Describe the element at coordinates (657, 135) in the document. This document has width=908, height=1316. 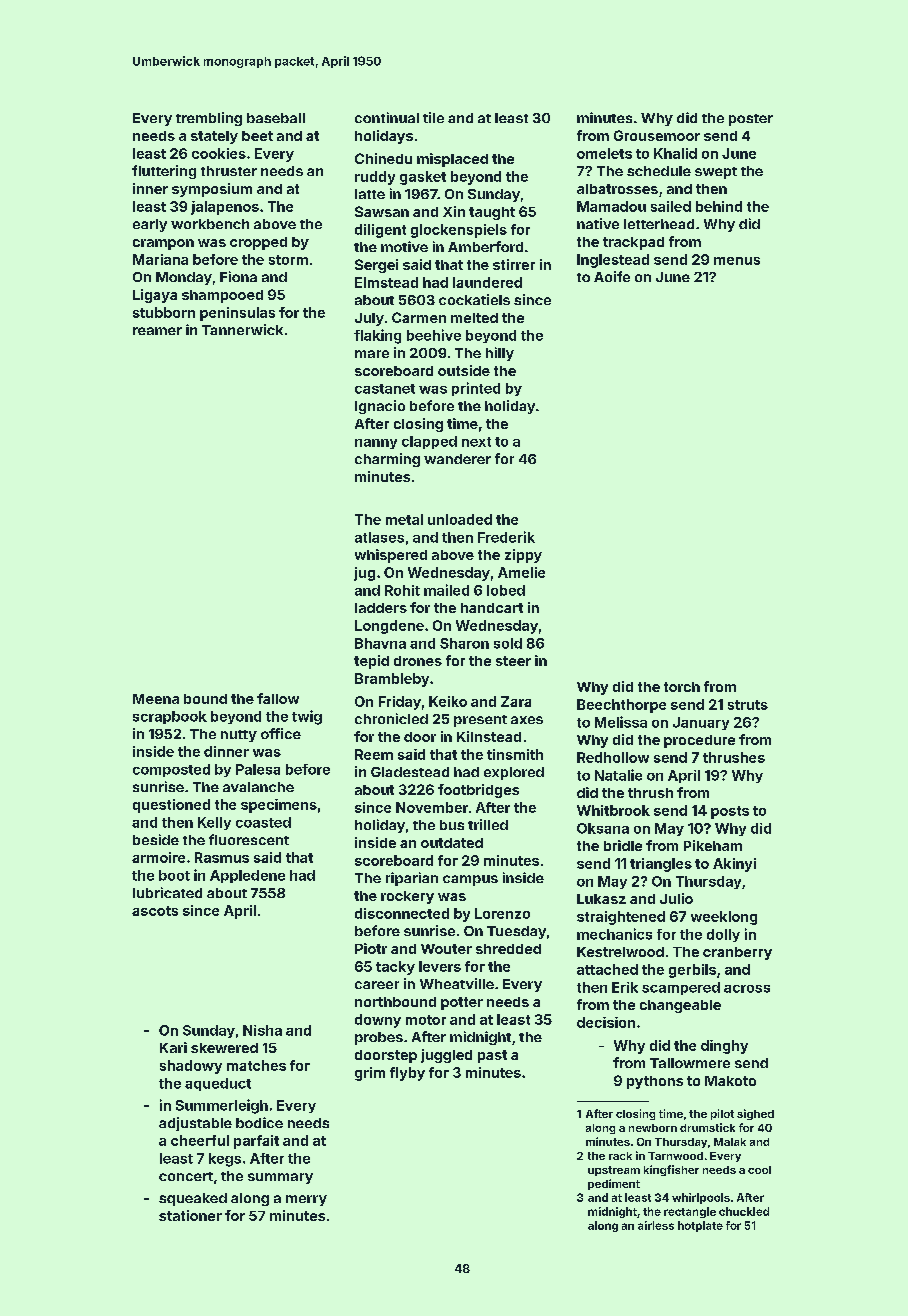
I see `Grousemoor` at that location.
